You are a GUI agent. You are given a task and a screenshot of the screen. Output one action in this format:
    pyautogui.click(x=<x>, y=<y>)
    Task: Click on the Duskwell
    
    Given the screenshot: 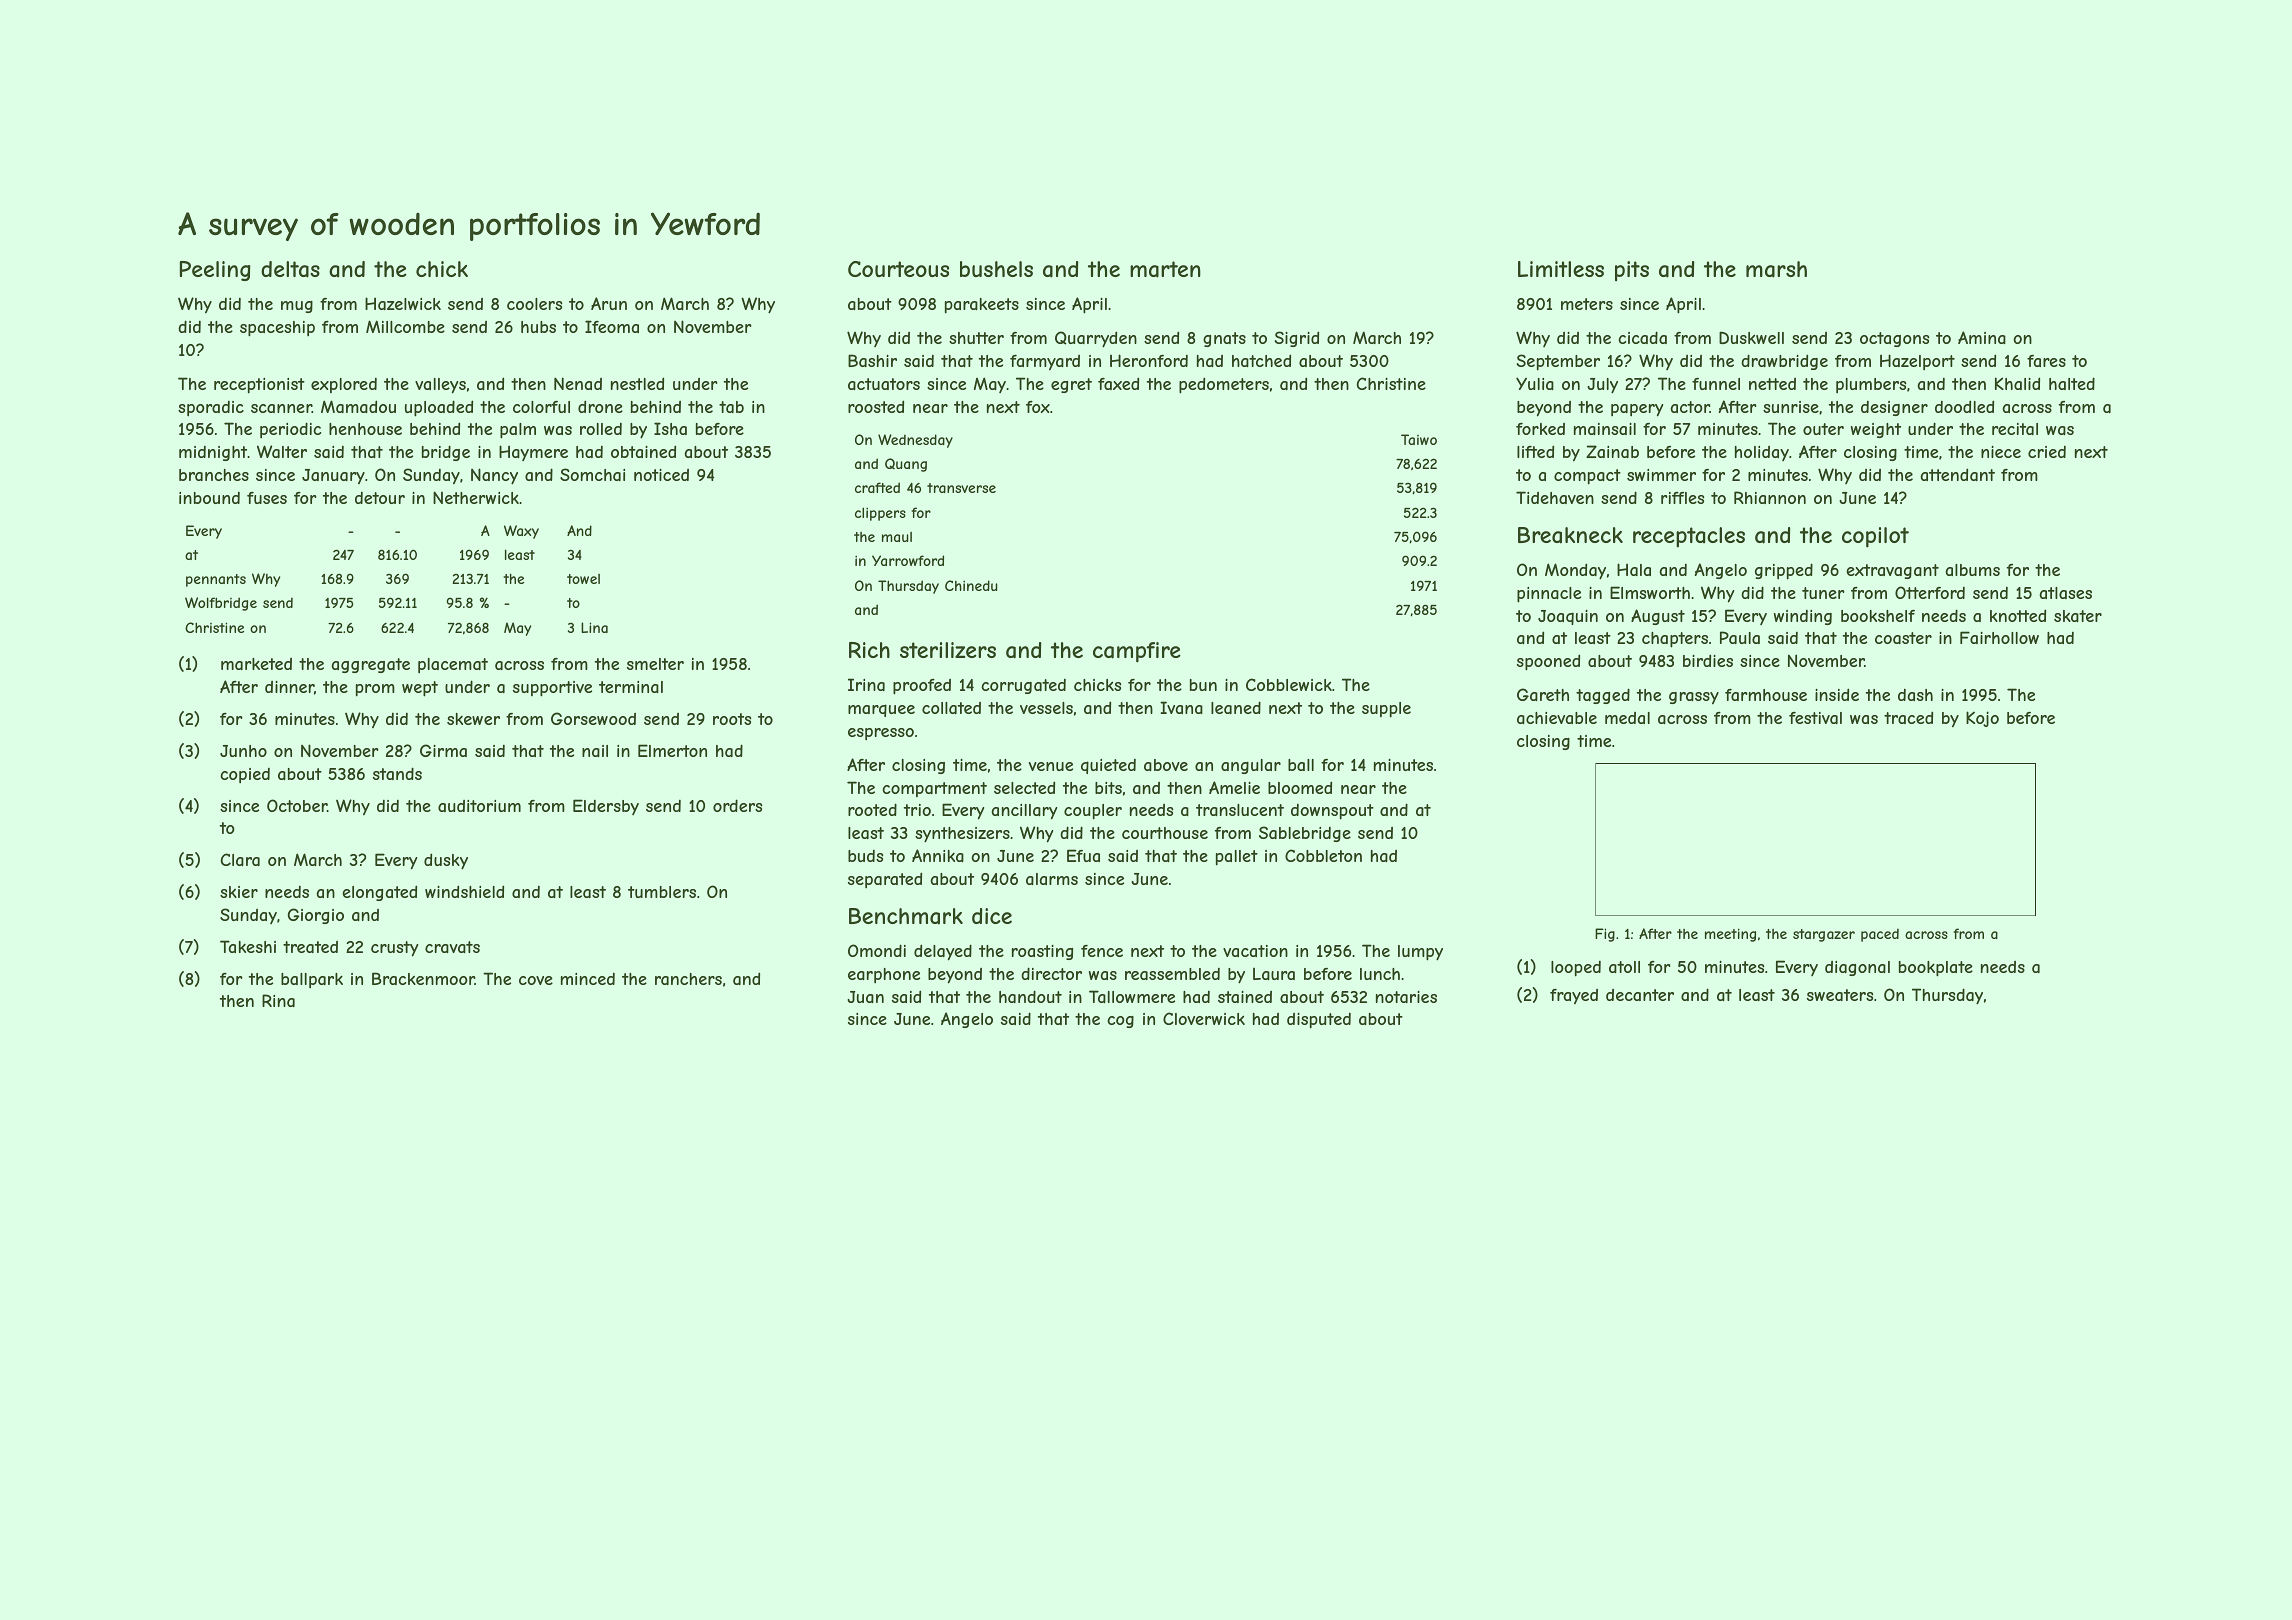 What is the action you would take?
    pyautogui.click(x=1751, y=337)
